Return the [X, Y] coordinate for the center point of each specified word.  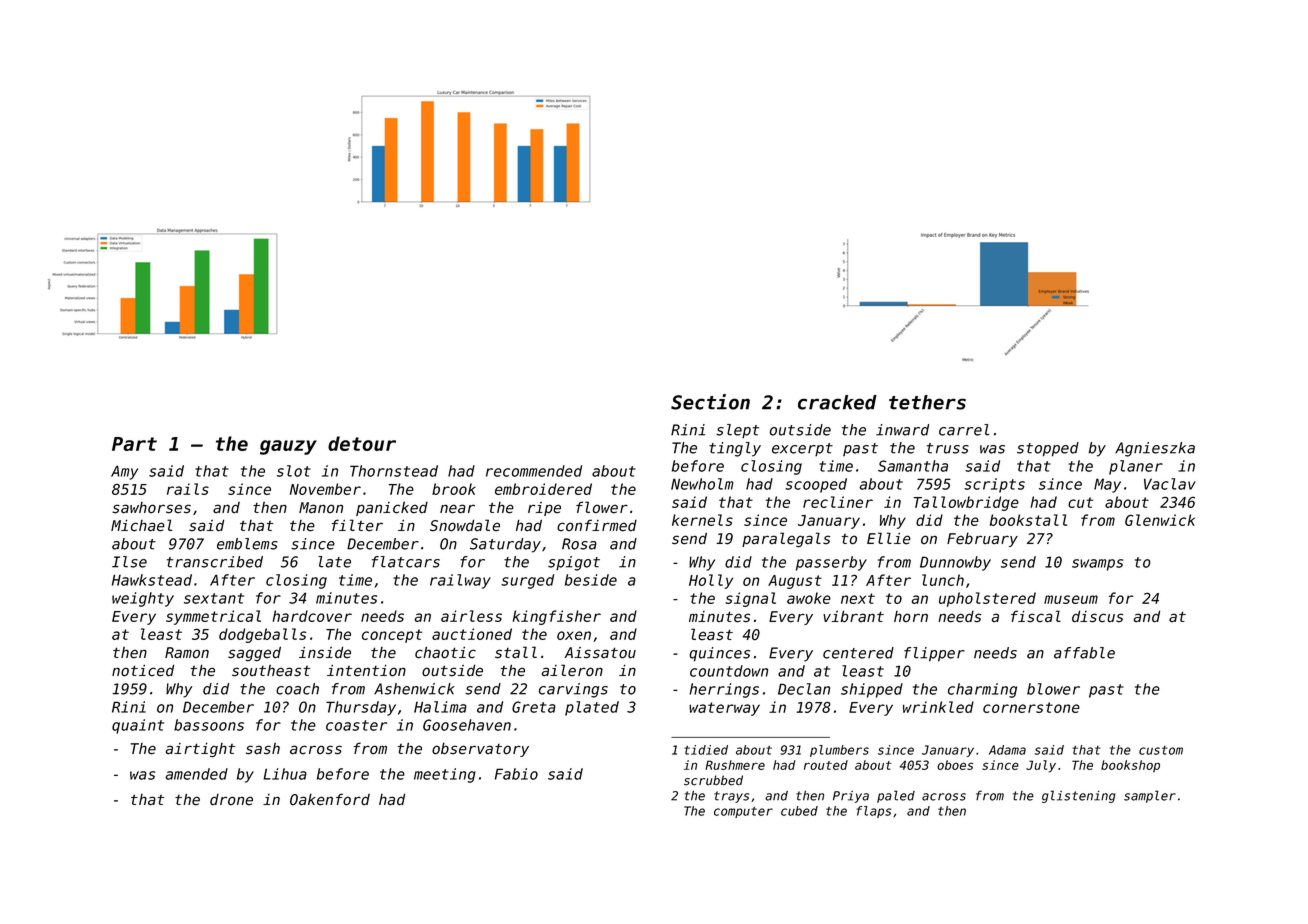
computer [743, 812]
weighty [143, 599]
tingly [735, 449]
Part [134, 444]
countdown [729, 671]
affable [1084, 653]
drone [231, 800]
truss [948, 448]
